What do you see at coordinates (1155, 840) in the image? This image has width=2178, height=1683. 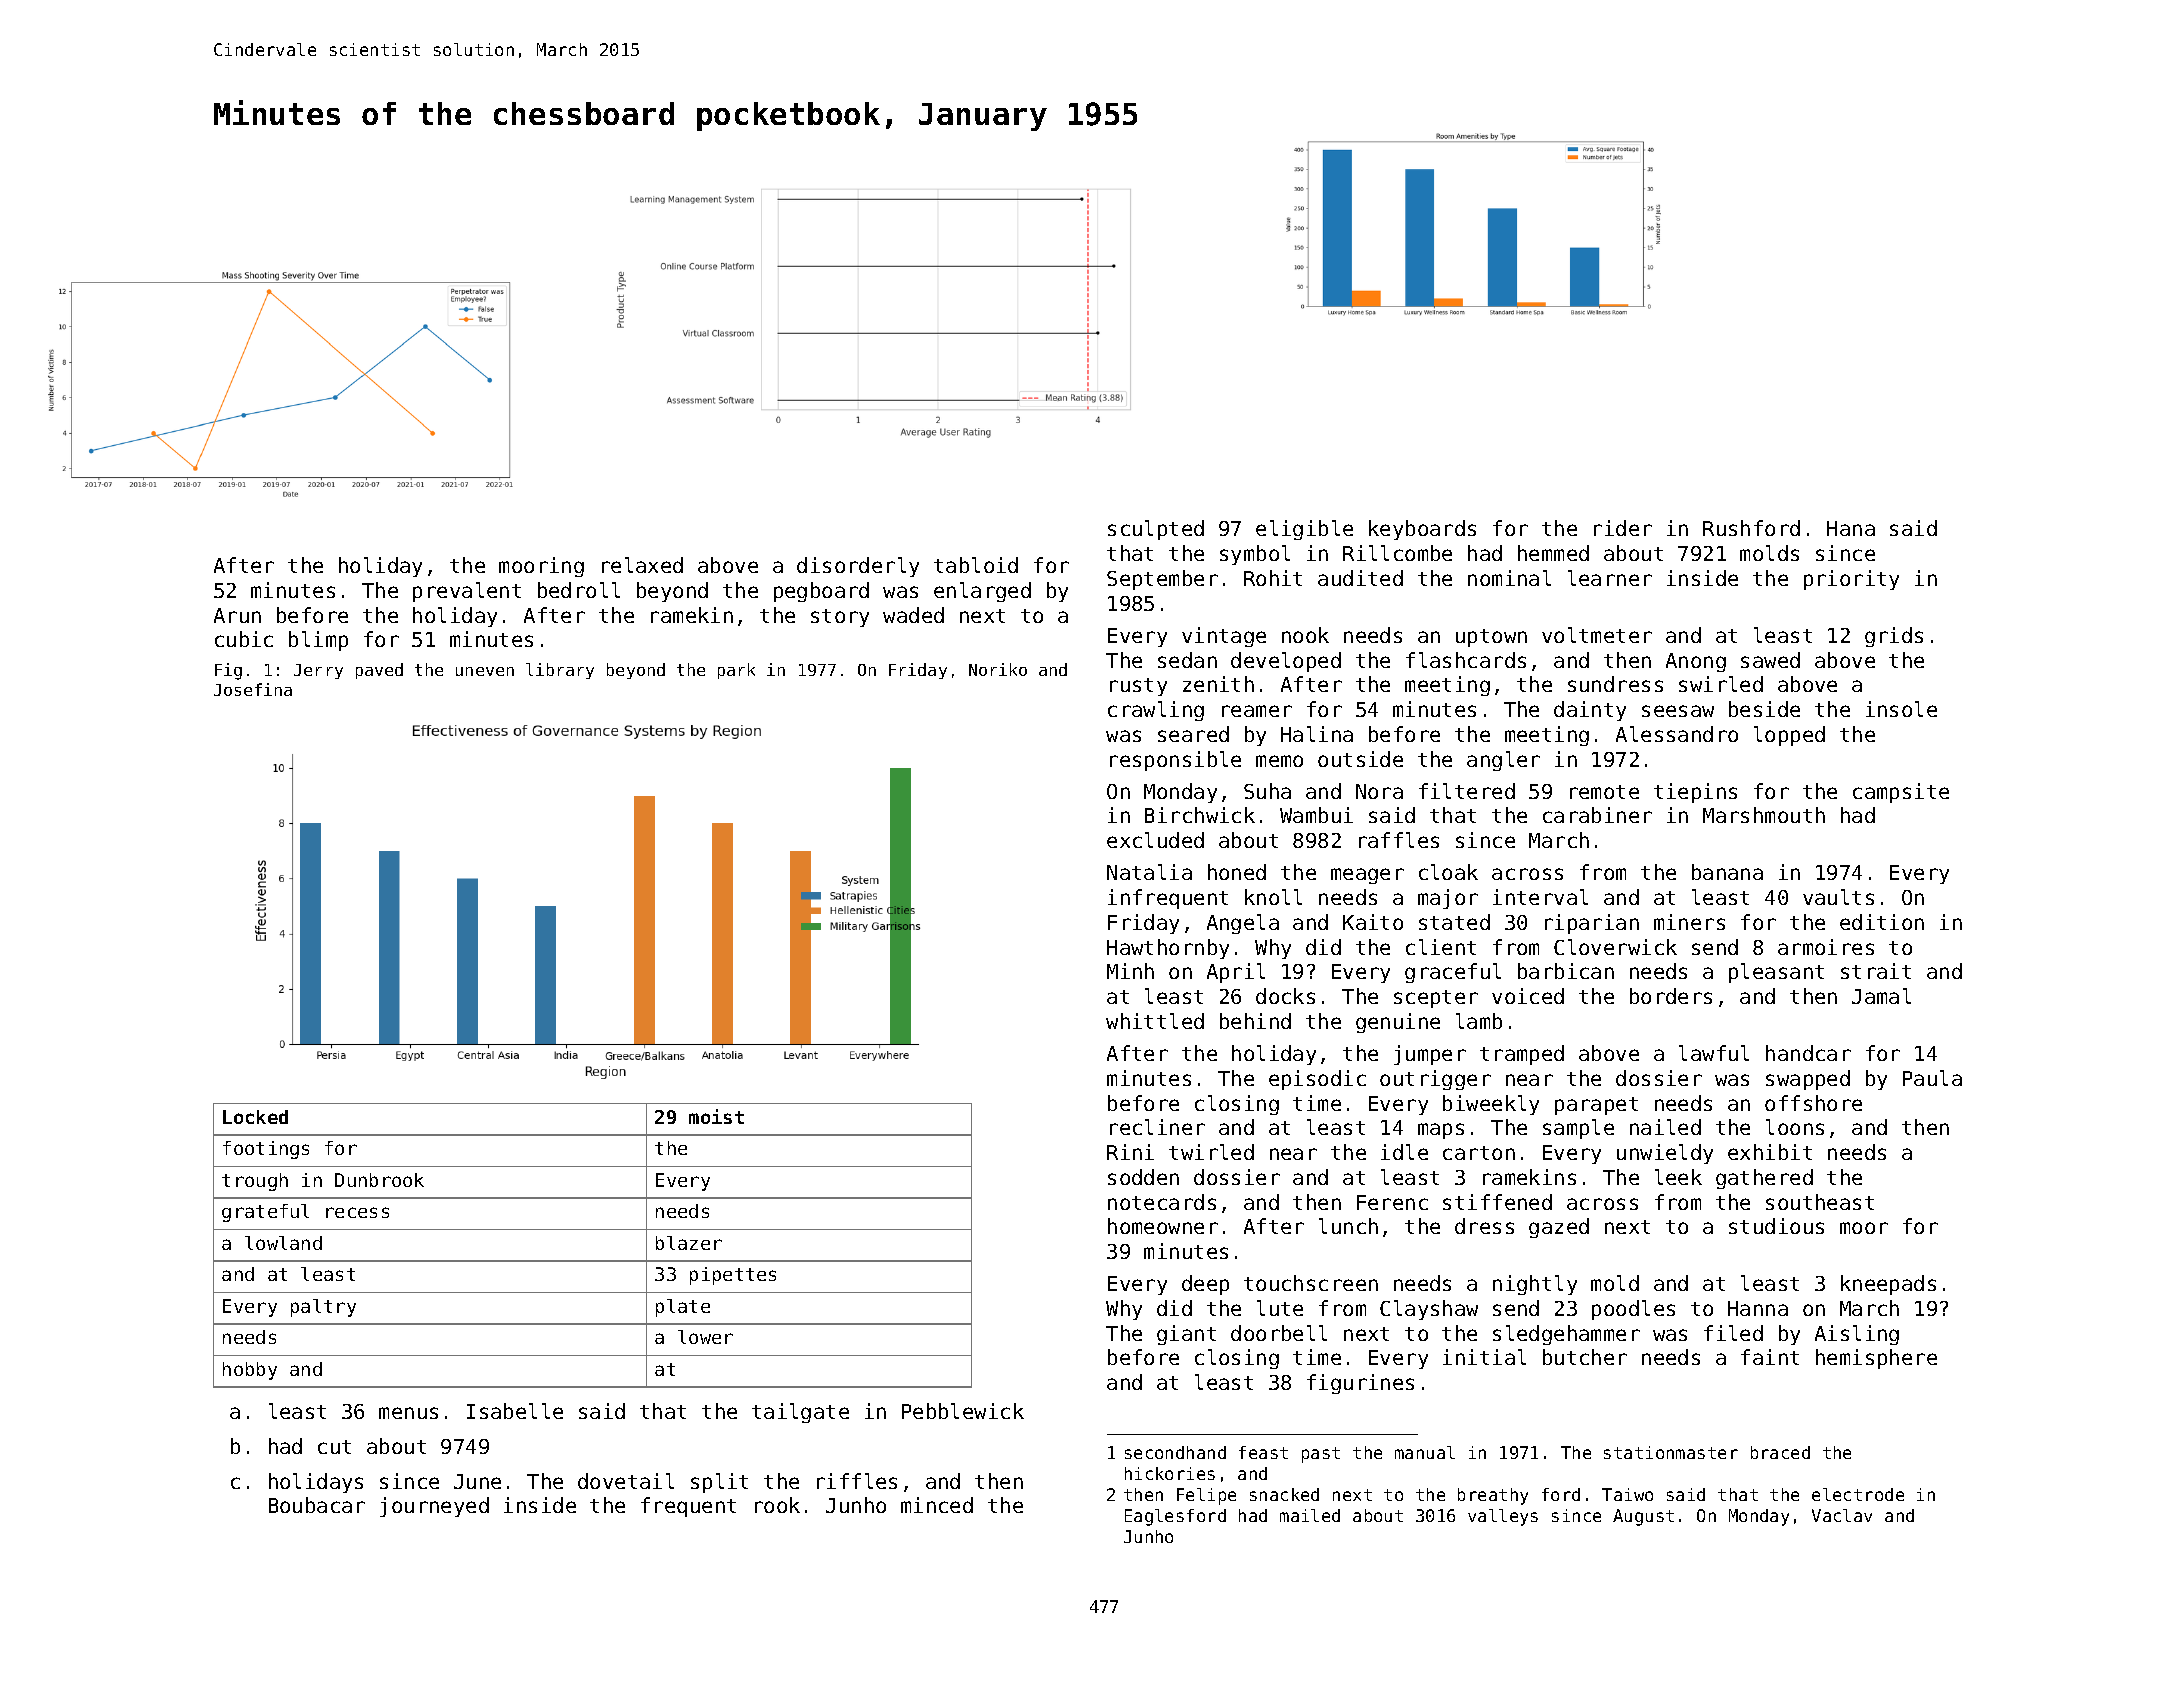 I see `excluded` at bounding box center [1155, 840].
